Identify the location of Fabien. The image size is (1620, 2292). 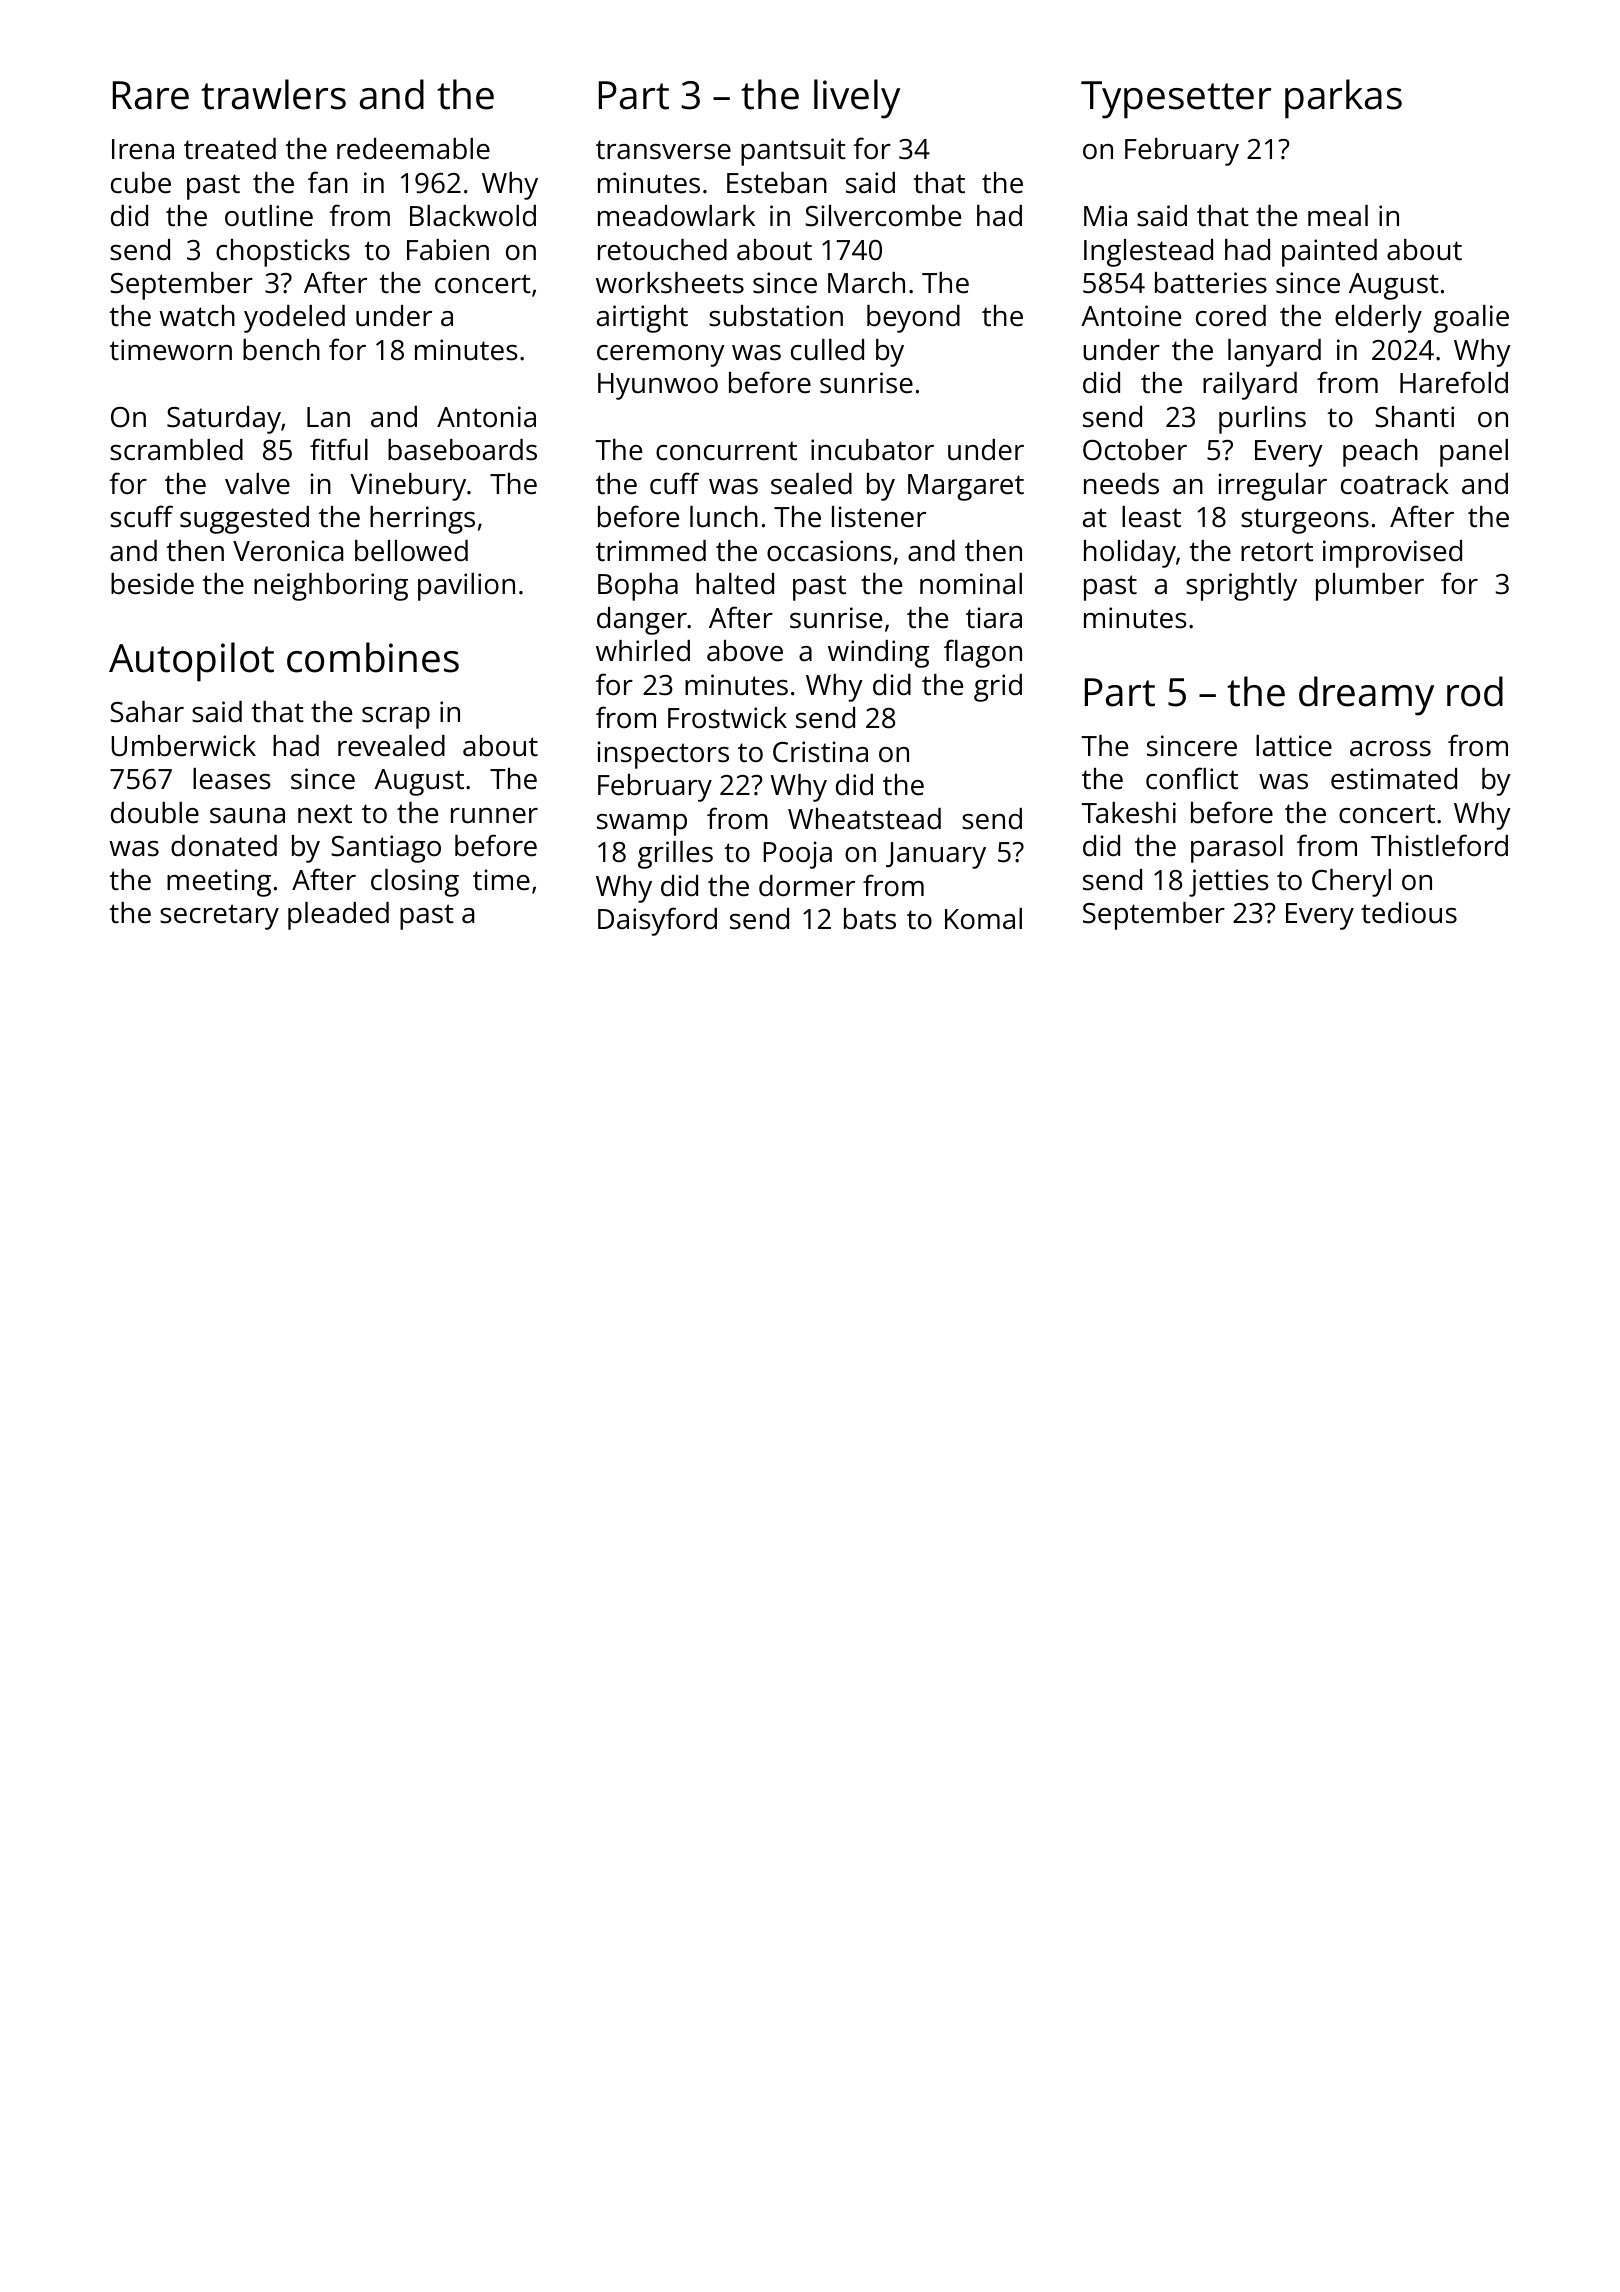
(448, 250).
